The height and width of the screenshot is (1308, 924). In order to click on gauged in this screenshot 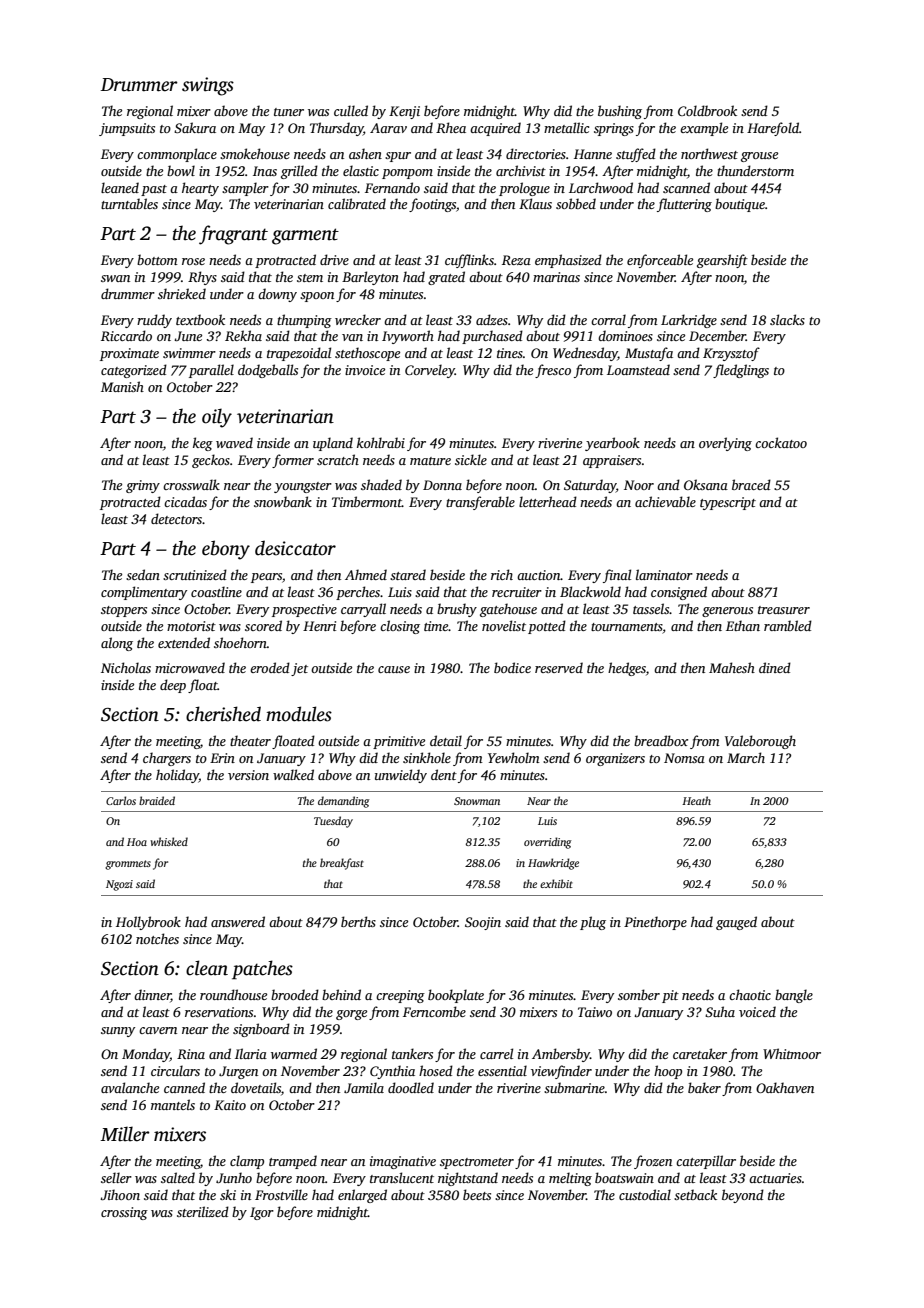, I will do `click(736, 923)`.
